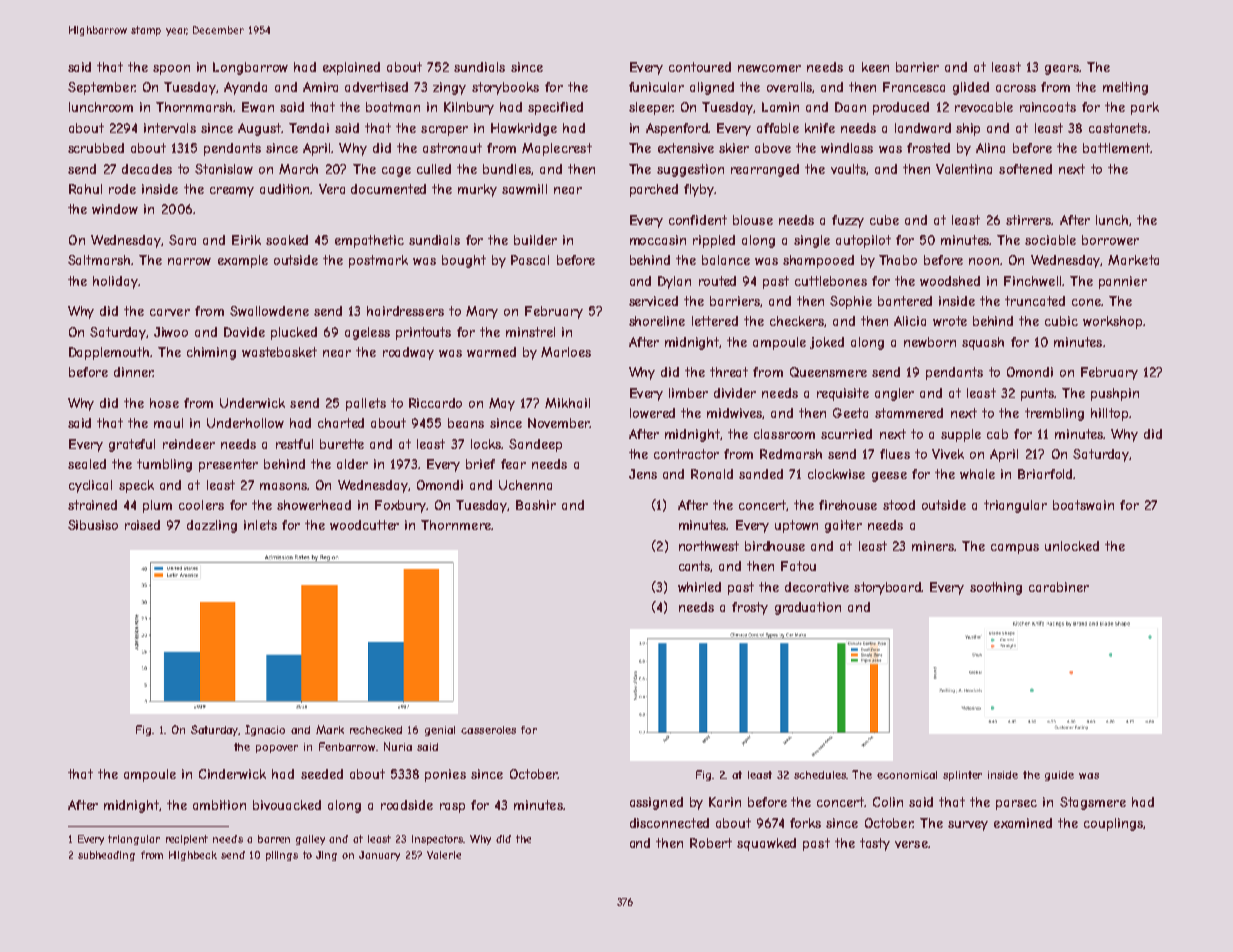  I want to click on Briarfold, so click(1045, 474).
